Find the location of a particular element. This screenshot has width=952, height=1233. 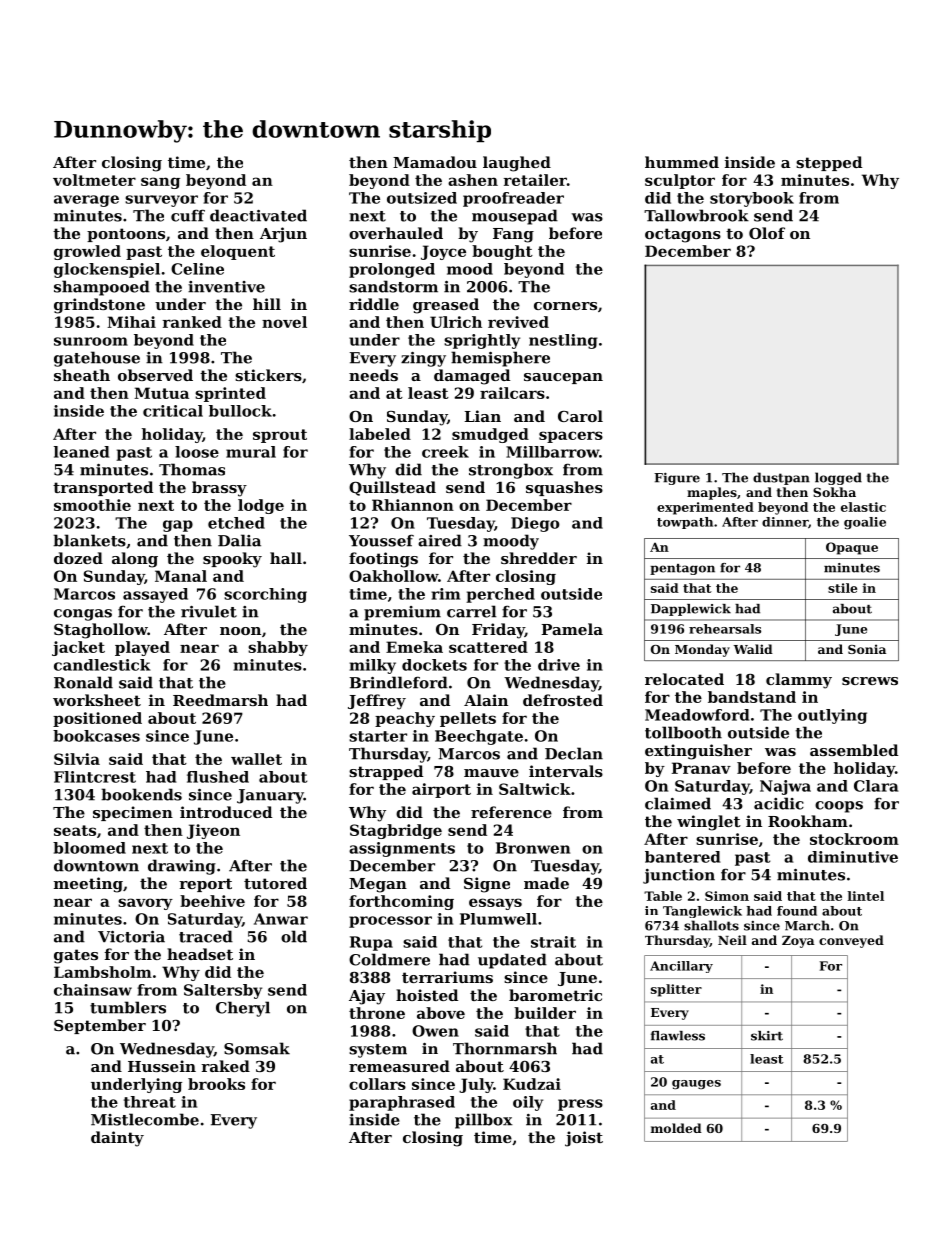

September is located at coordinates (100, 1026).
